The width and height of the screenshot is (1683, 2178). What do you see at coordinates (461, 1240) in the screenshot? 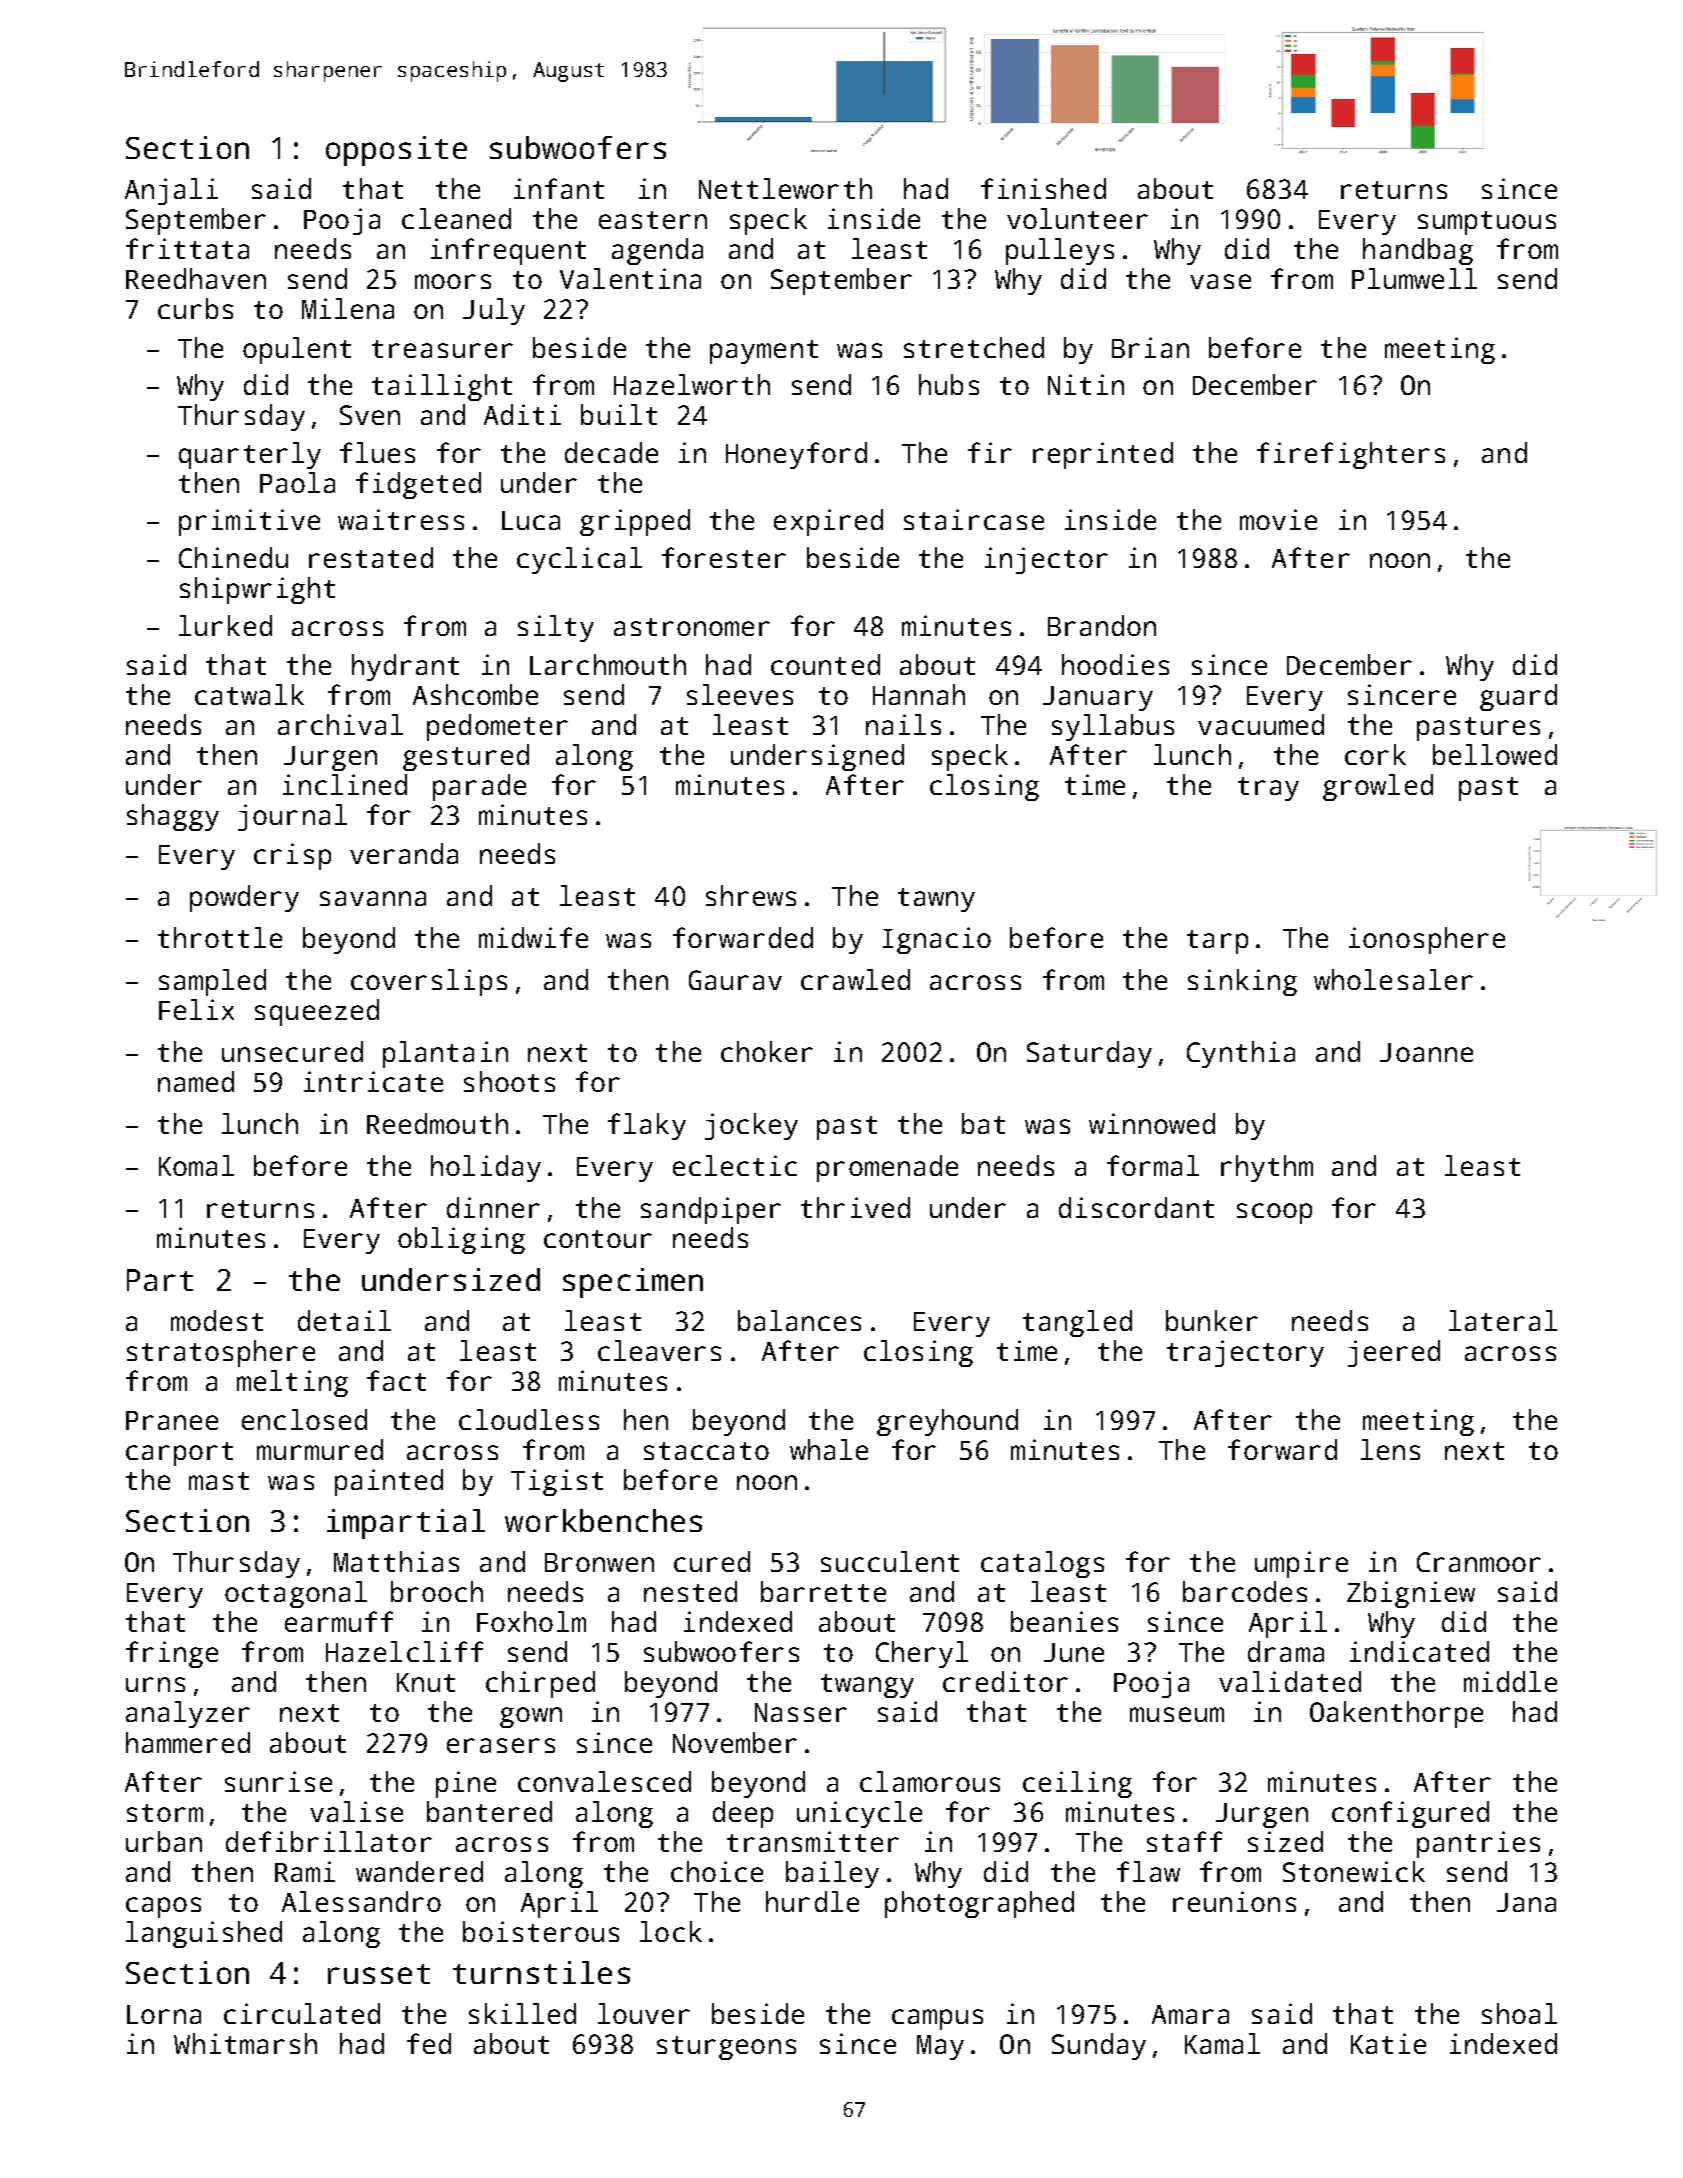
I see `obliging` at bounding box center [461, 1240].
